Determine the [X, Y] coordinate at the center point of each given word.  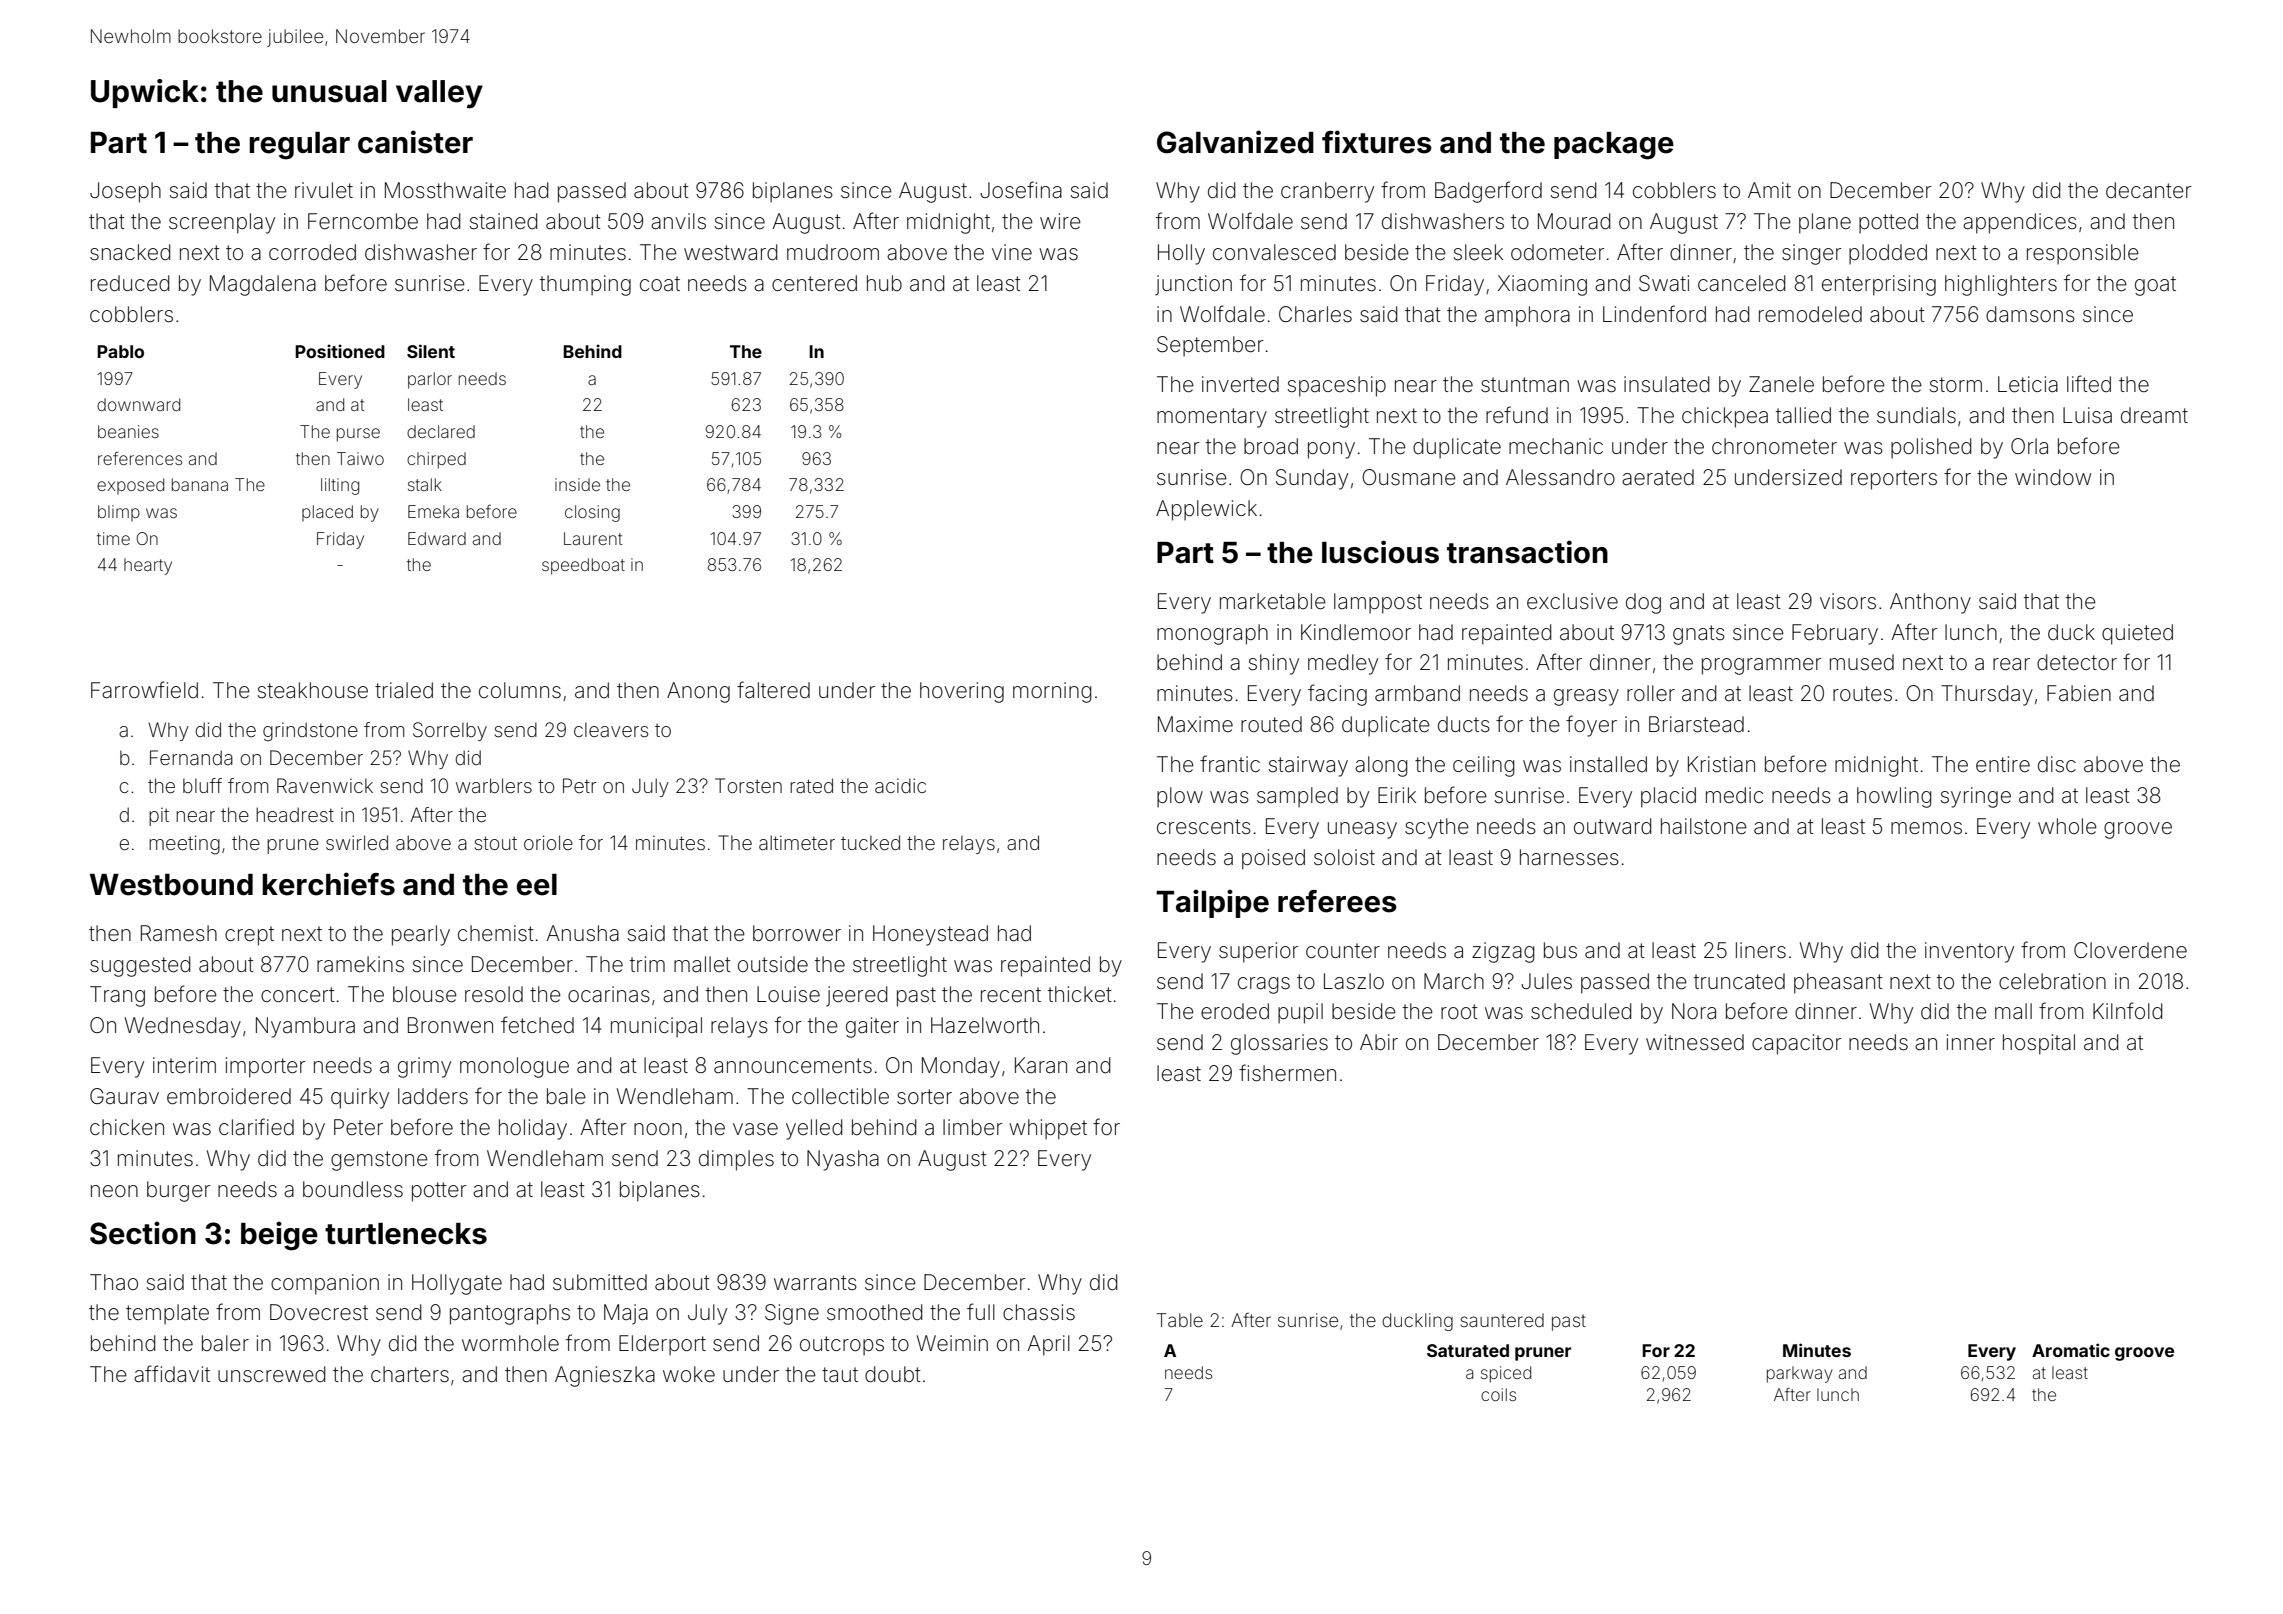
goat [2155, 286]
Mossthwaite [445, 190]
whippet [1048, 1129]
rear [2011, 664]
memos [1926, 828]
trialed [404, 690]
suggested [140, 966]
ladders [433, 1096]
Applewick [1206, 510]
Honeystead [930, 935]
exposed [130, 486]
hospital [2039, 1044]
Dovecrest [319, 1312]
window [2053, 477]
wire [1060, 221]
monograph [1212, 634]
